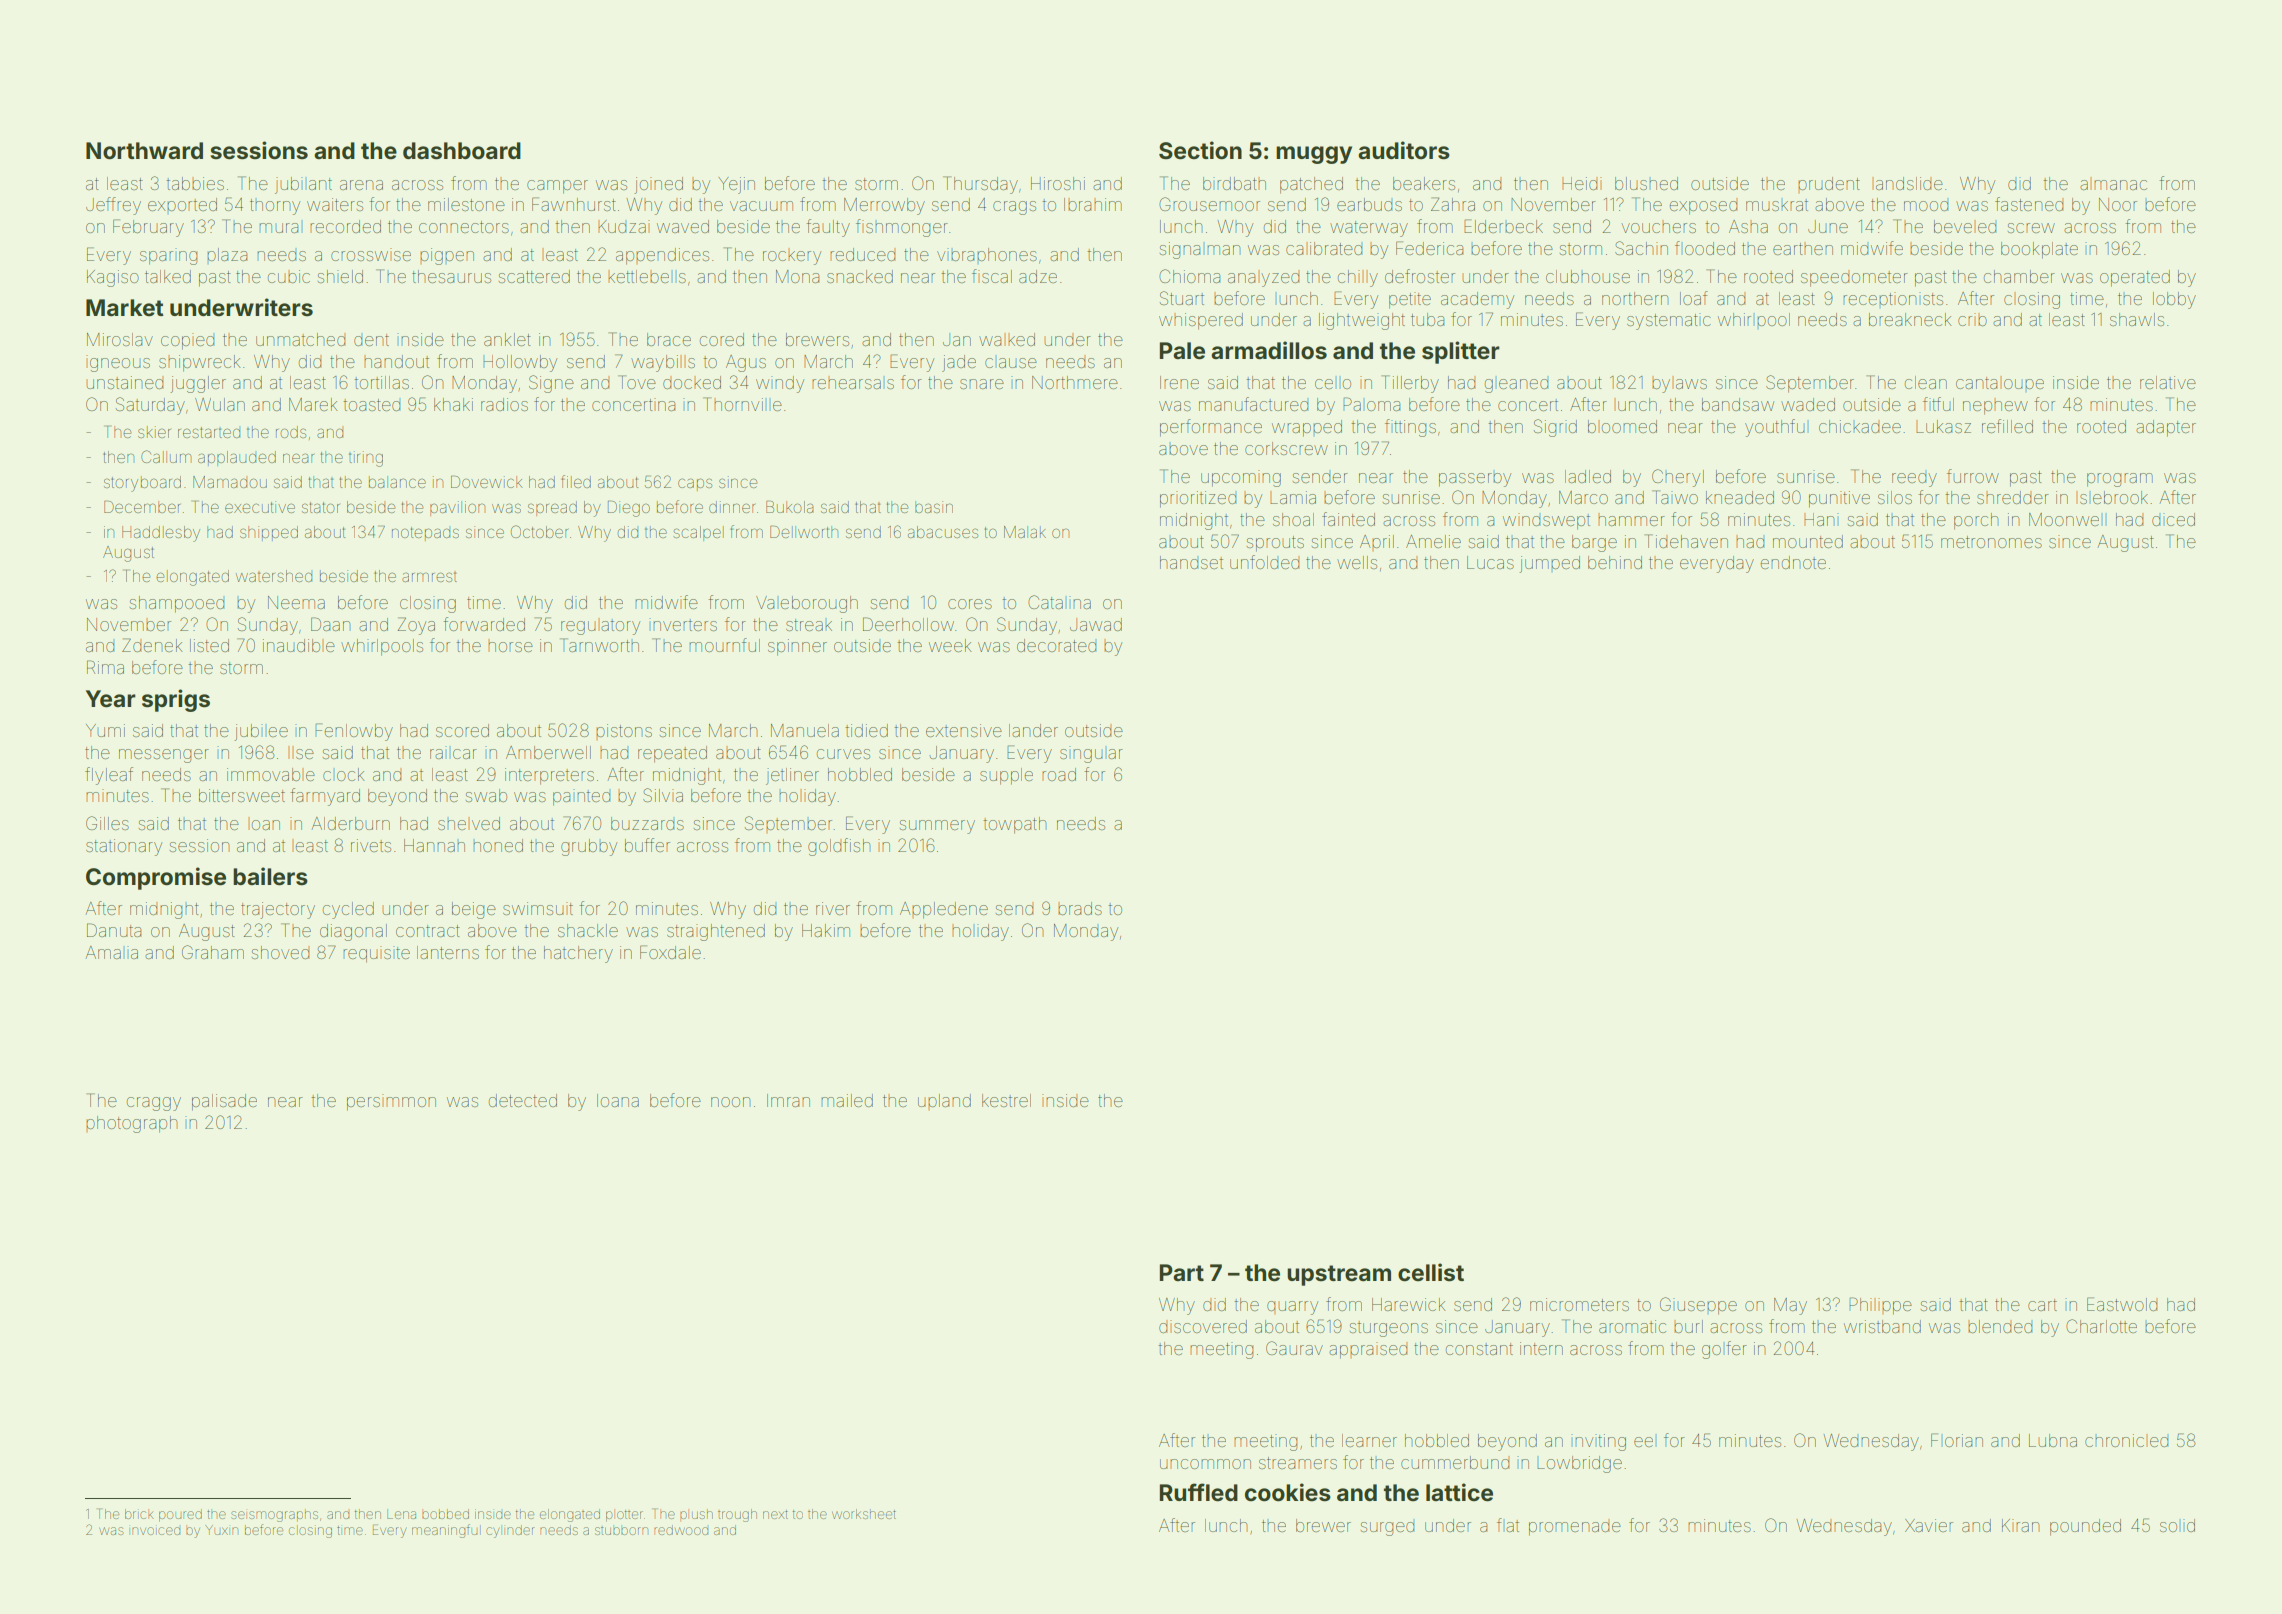  I want to click on landslide, so click(1909, 183).
